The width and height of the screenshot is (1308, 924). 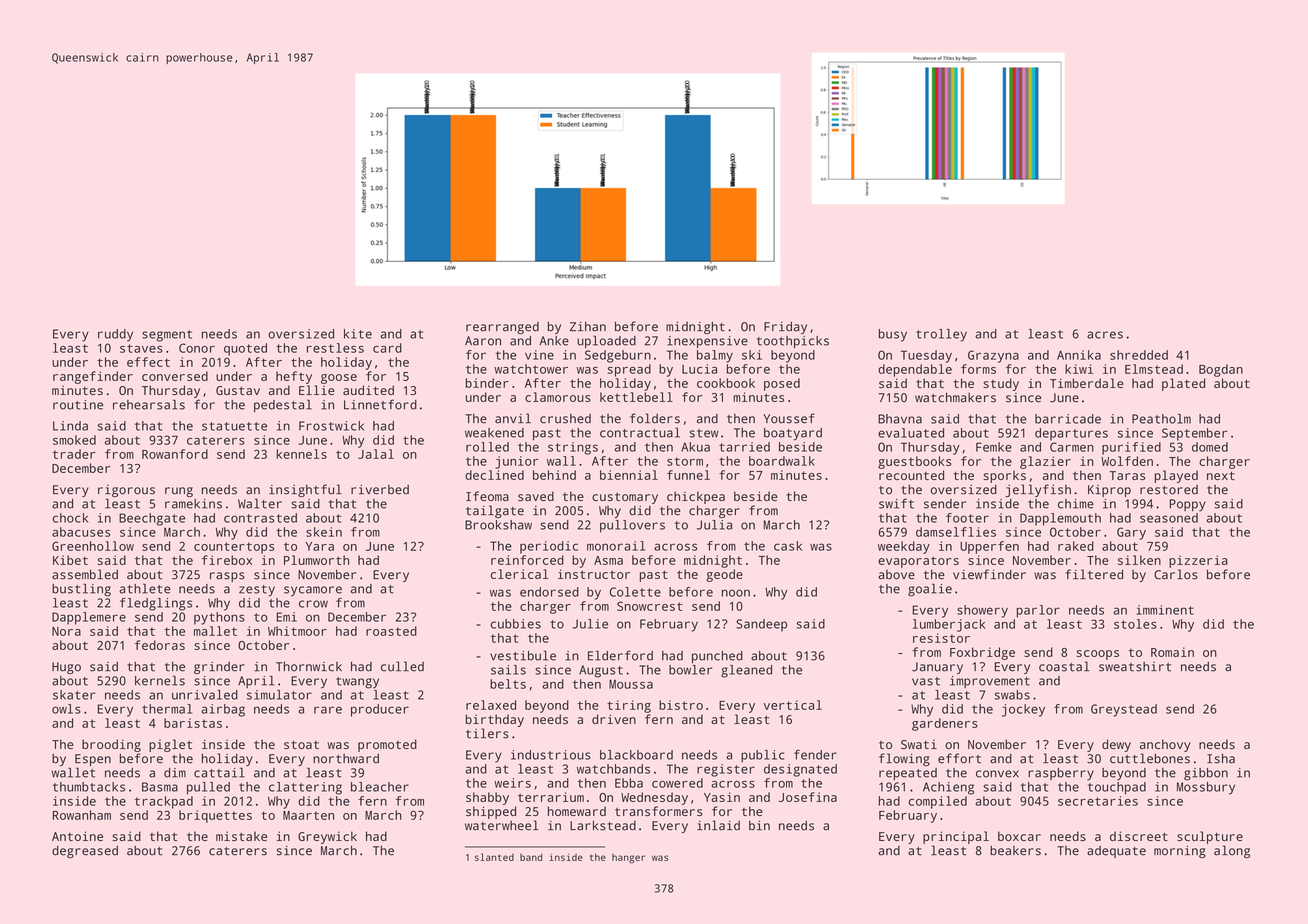 What do you see at coordinates (726, 770) in the screenshot?
I see `register` at bounding box center [726, 770].
